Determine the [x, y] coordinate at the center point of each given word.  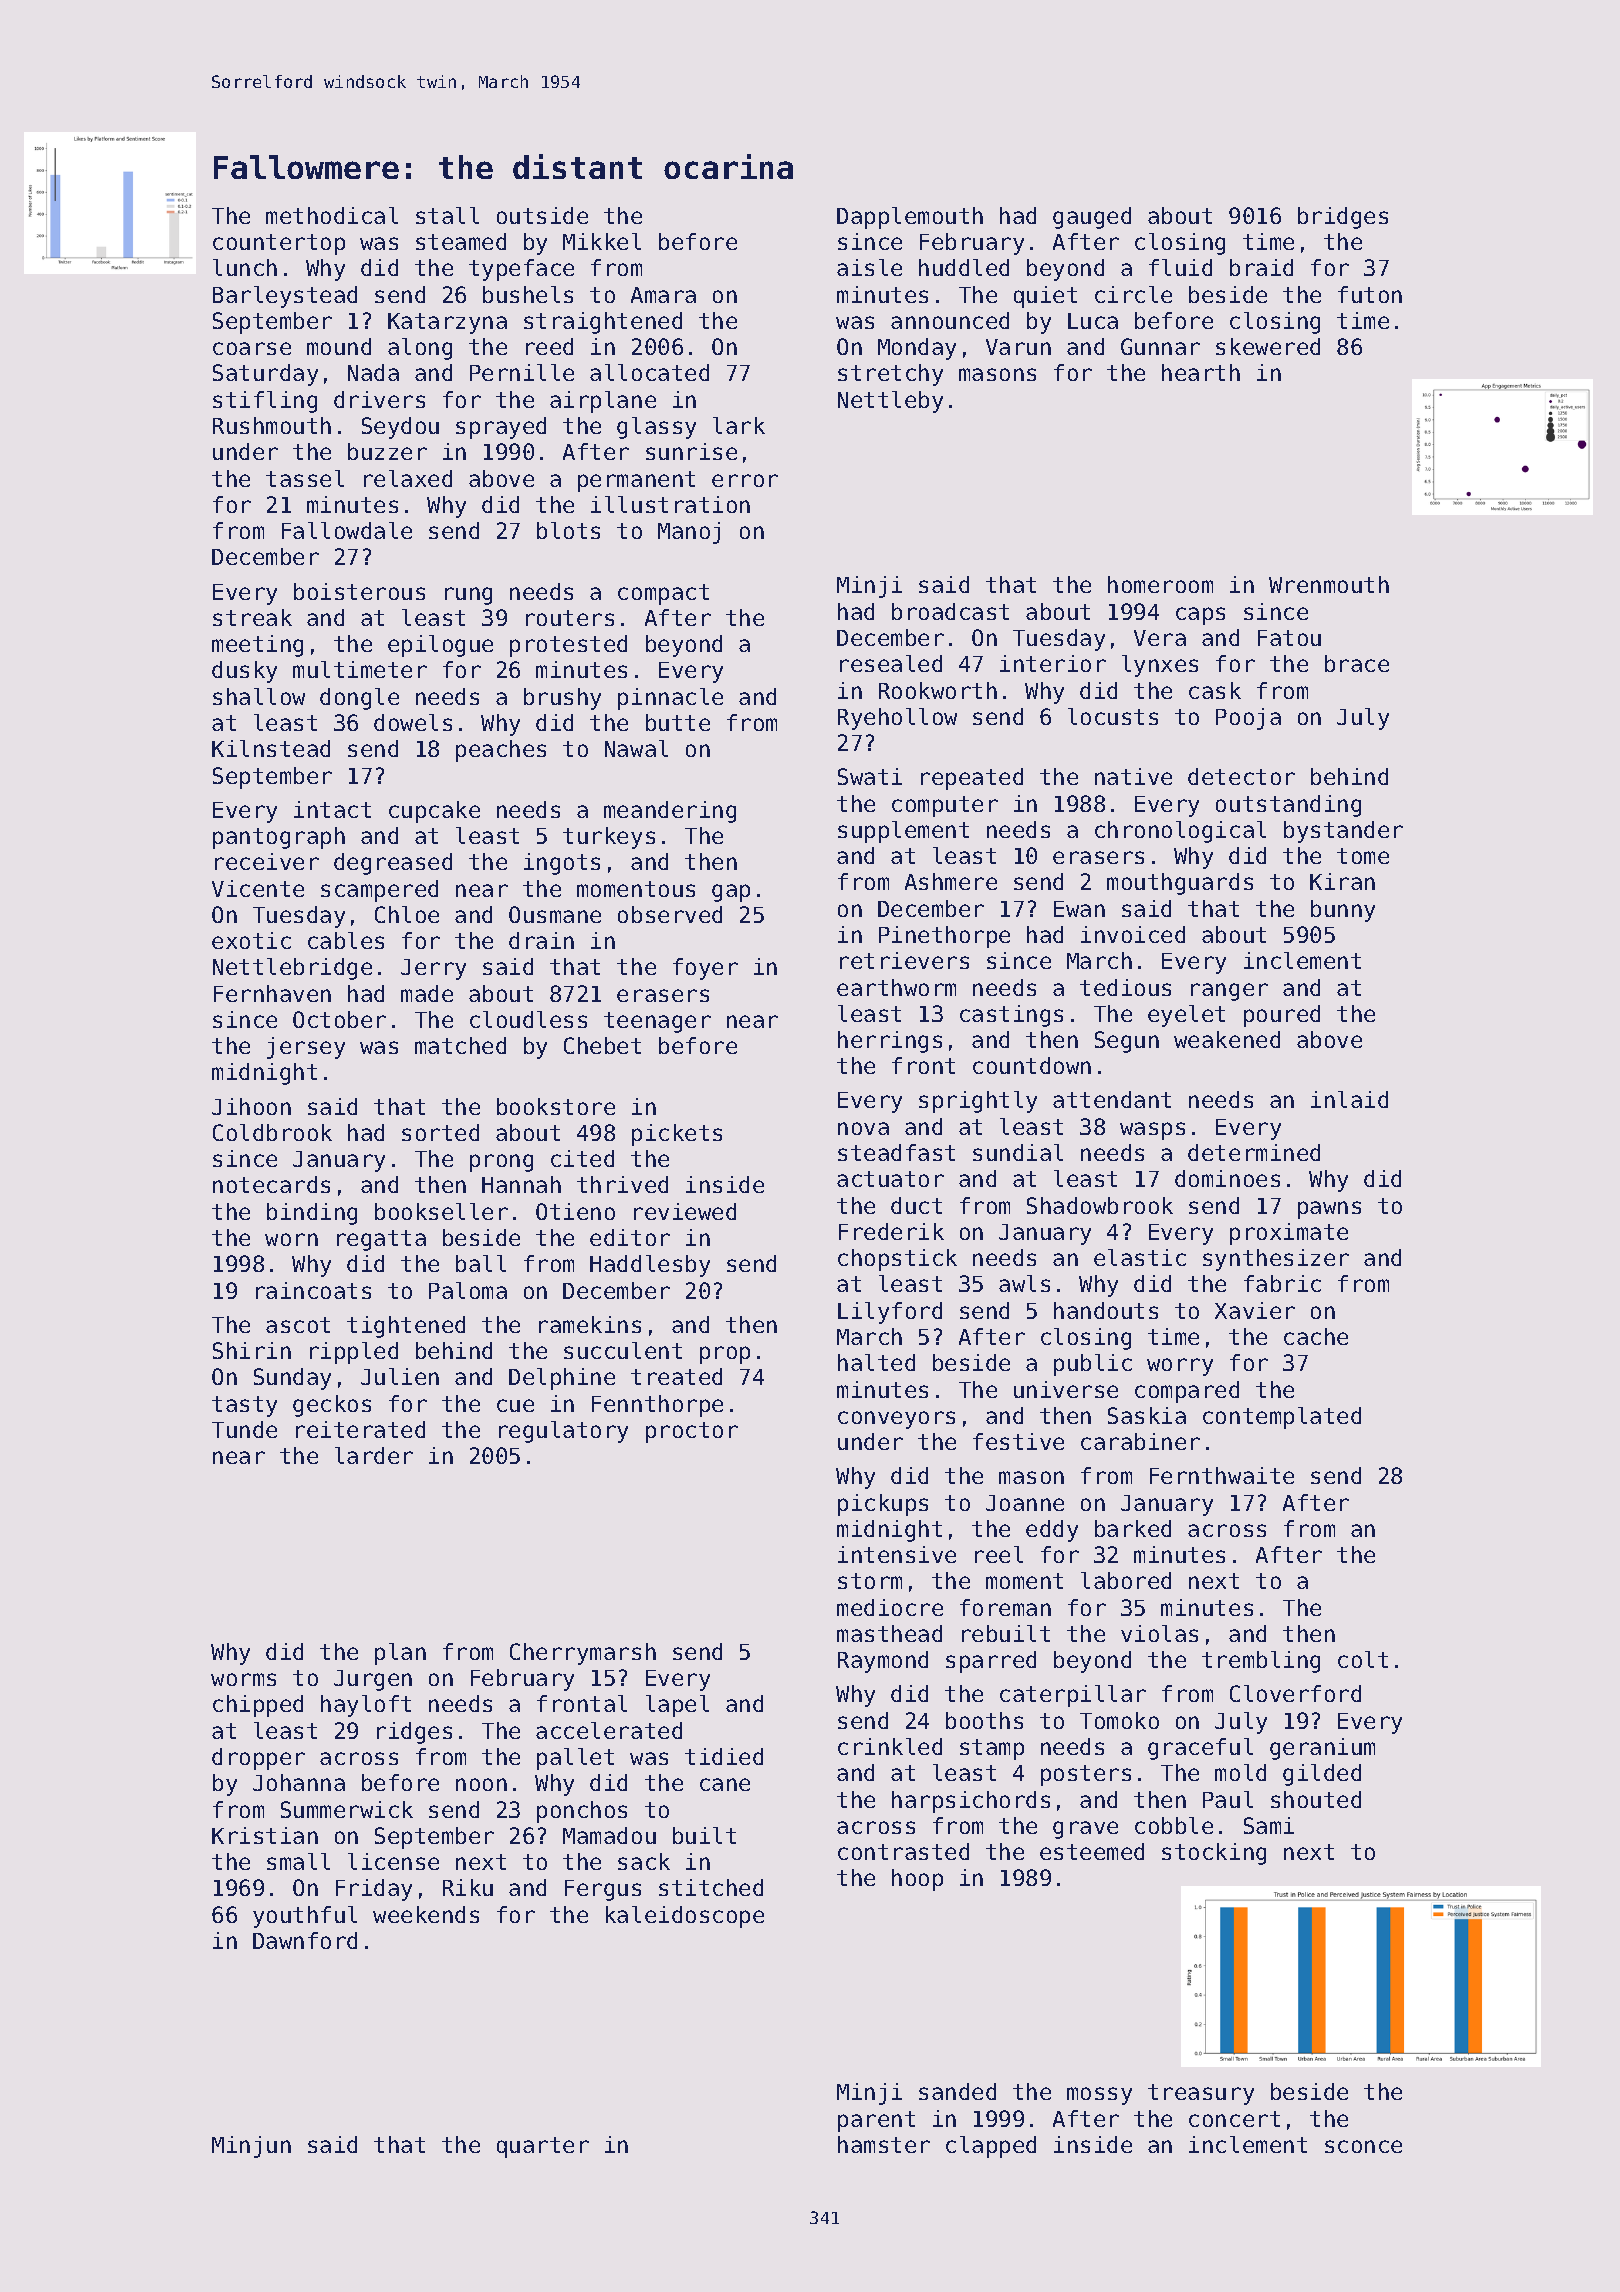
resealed [891, 663]
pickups [883, 1505]
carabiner [1140, 1441]
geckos [332, 1406]
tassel [305, 478]
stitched [711, 1887]
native [1133, 776]
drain [541, 940]
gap [731, 893]
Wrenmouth [1329, 584]
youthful [305, 1917]
